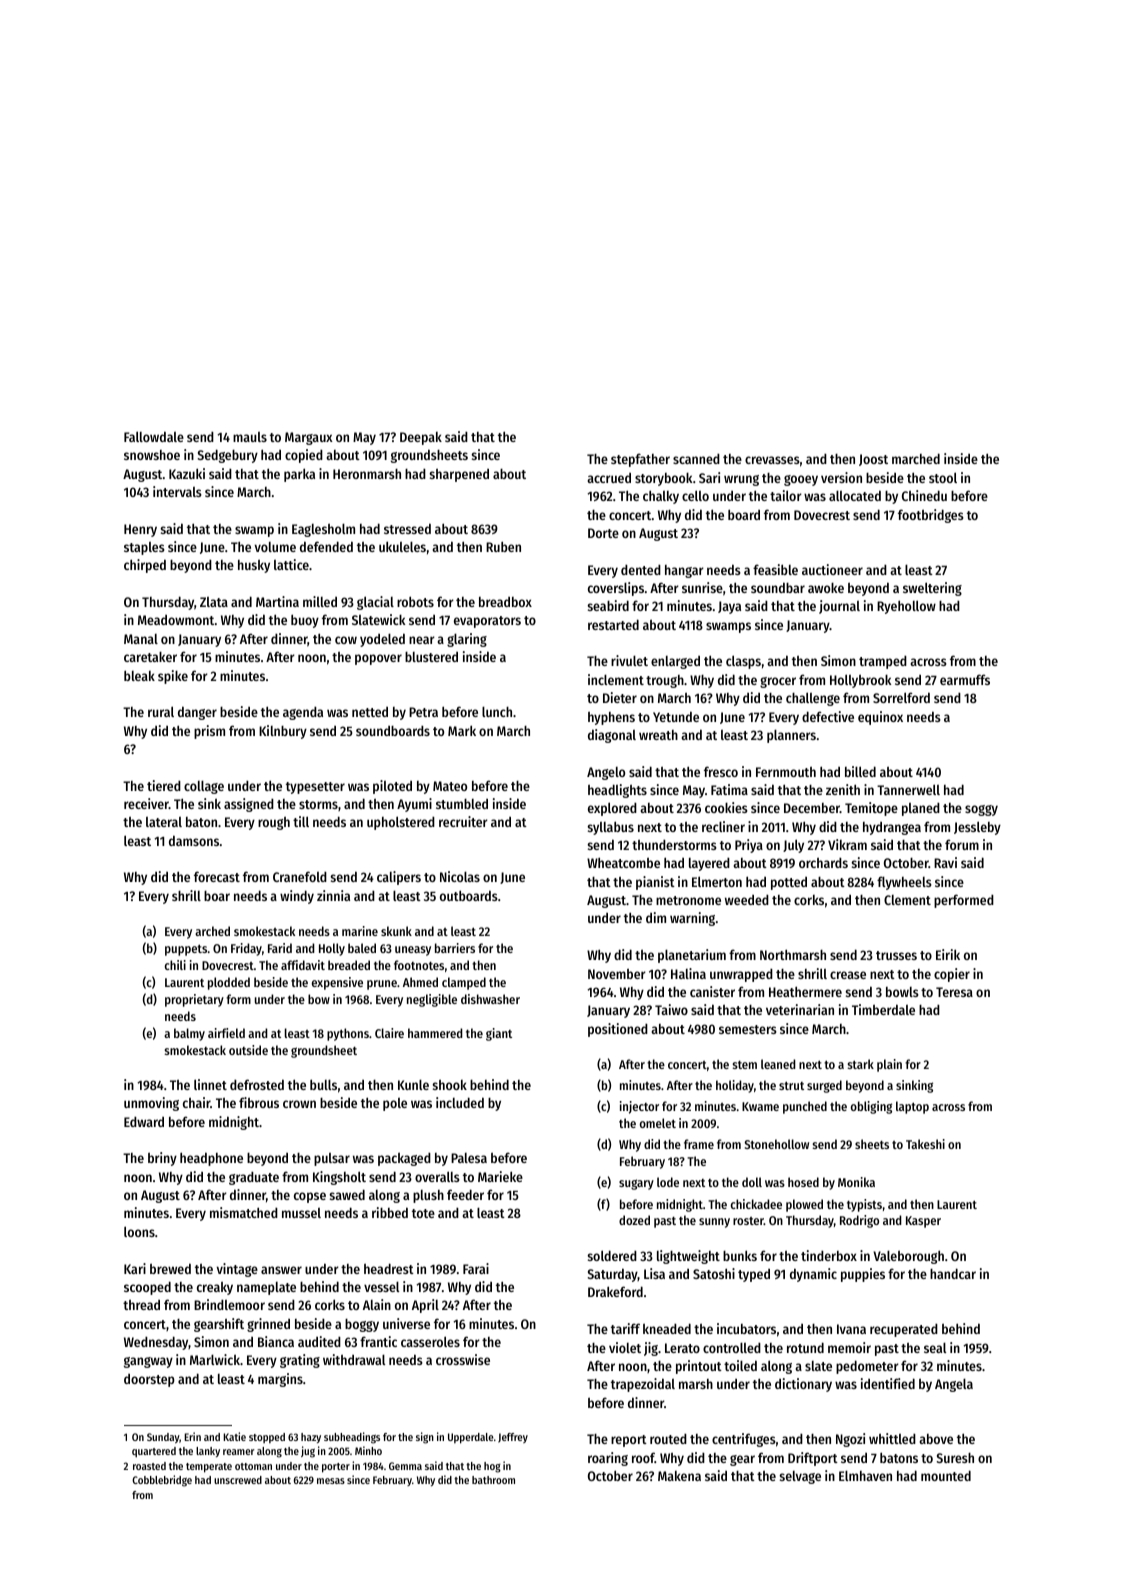 The image size is (1125, 1591). What do you see at coordinates (965, 679) in the image?
I see `earmuffs` at bounding box center [965, 679].
